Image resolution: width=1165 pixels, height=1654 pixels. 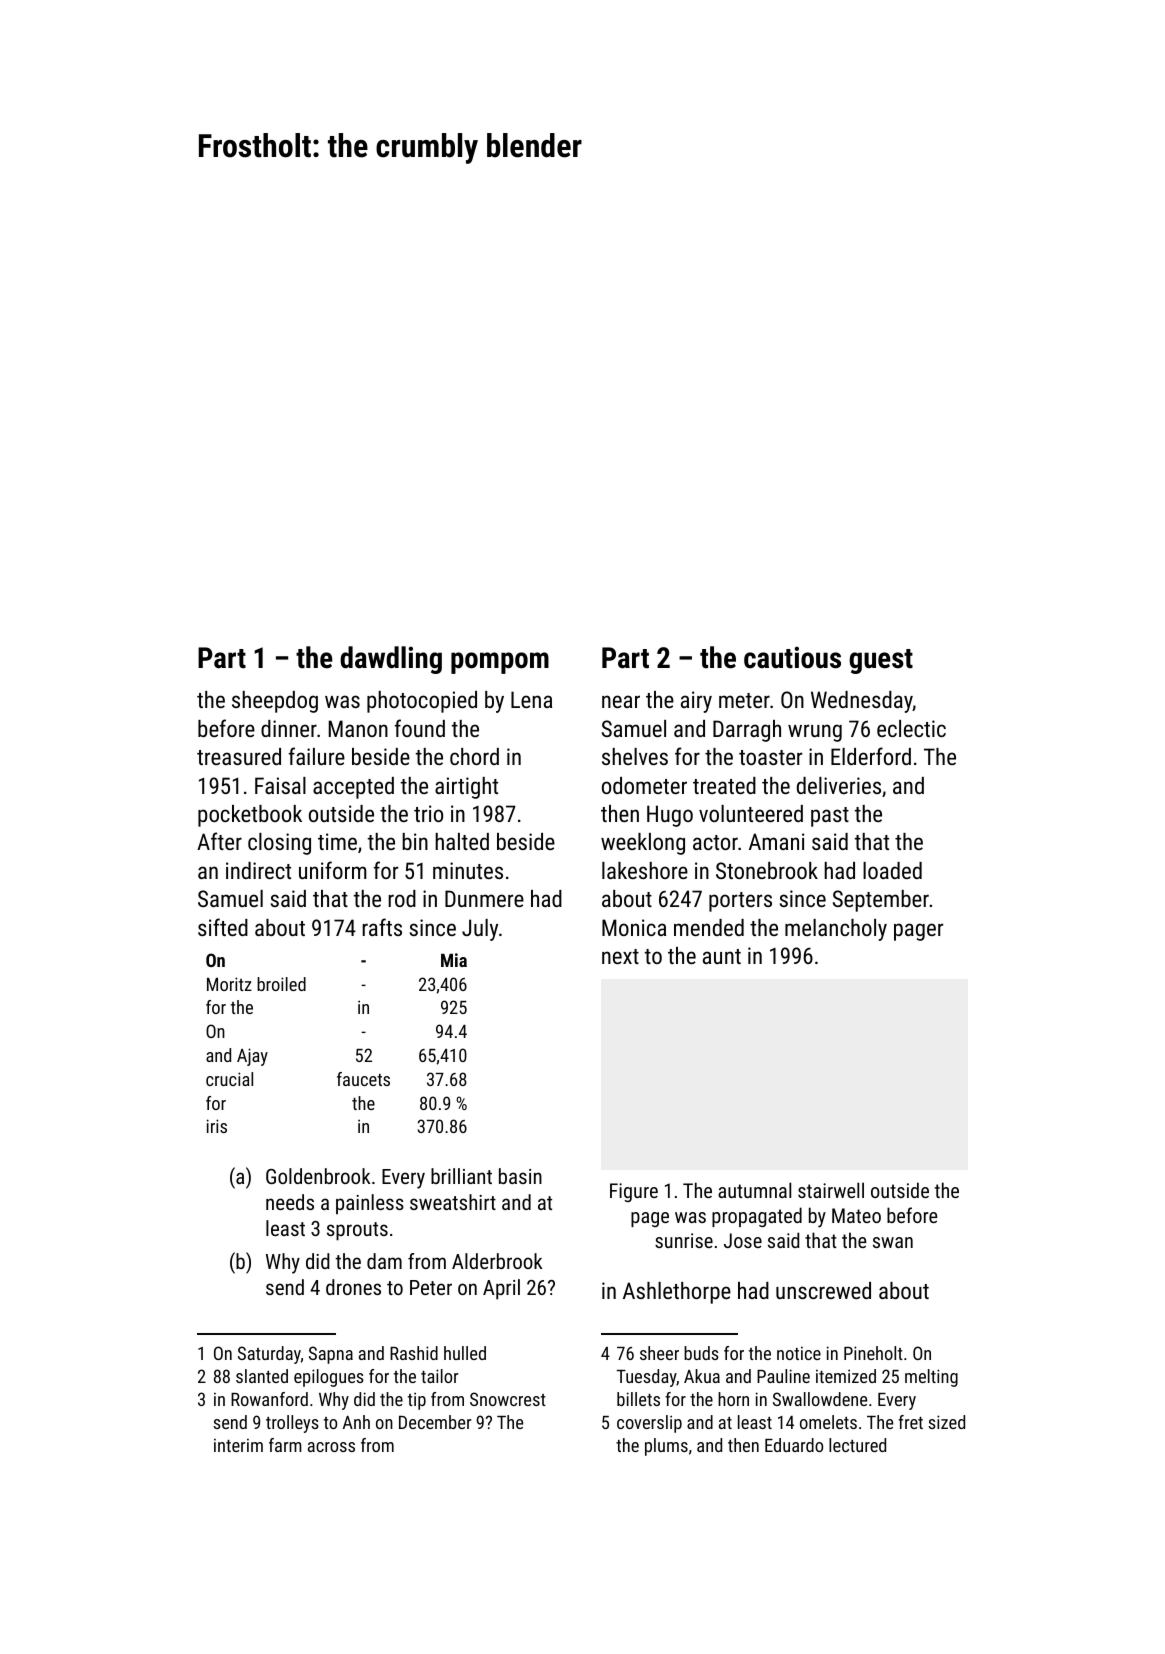 I want to click on Figure, so click(x=634, y=1192).
